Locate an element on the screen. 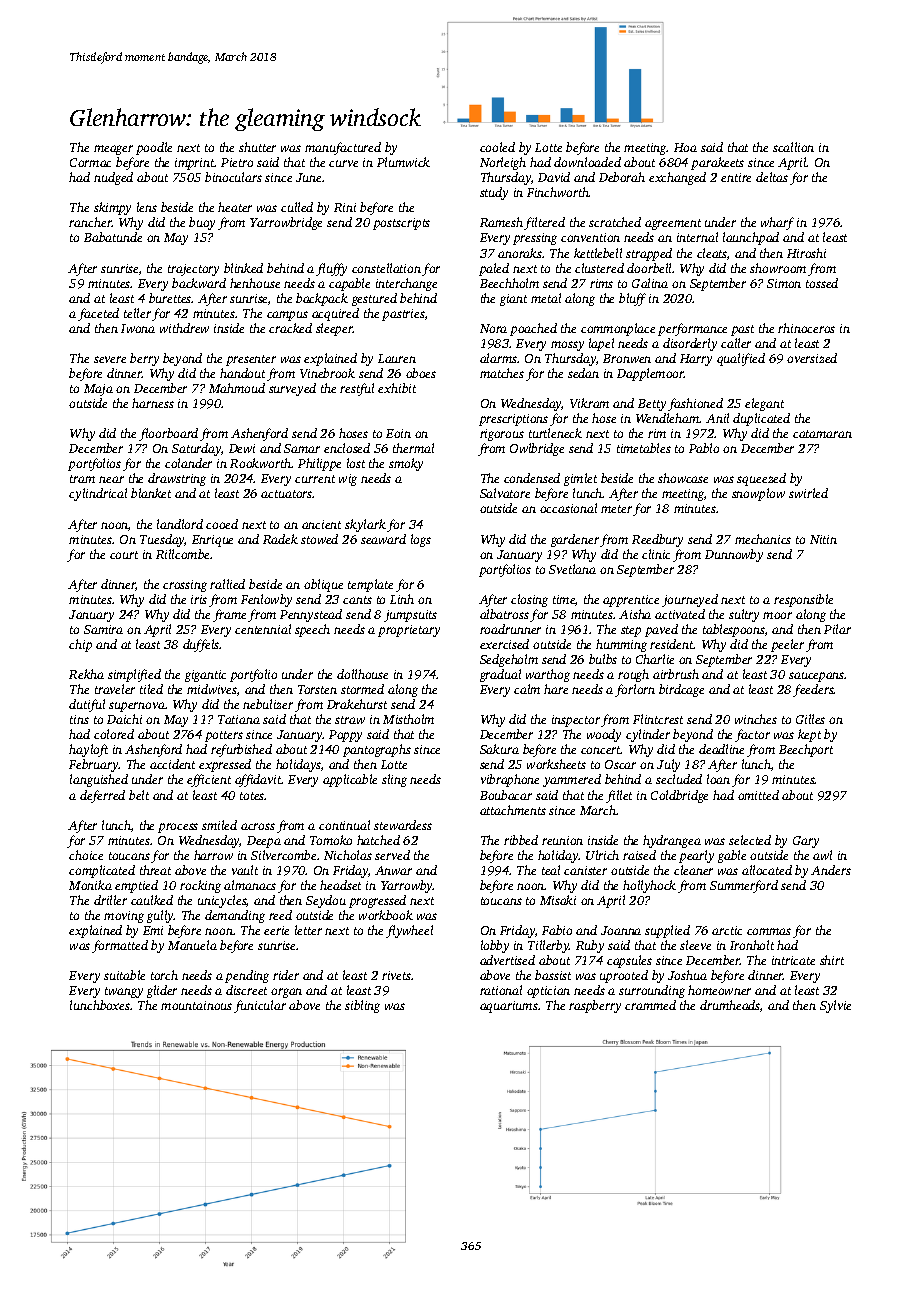  launchpad is located at coordinates (751, 238).
